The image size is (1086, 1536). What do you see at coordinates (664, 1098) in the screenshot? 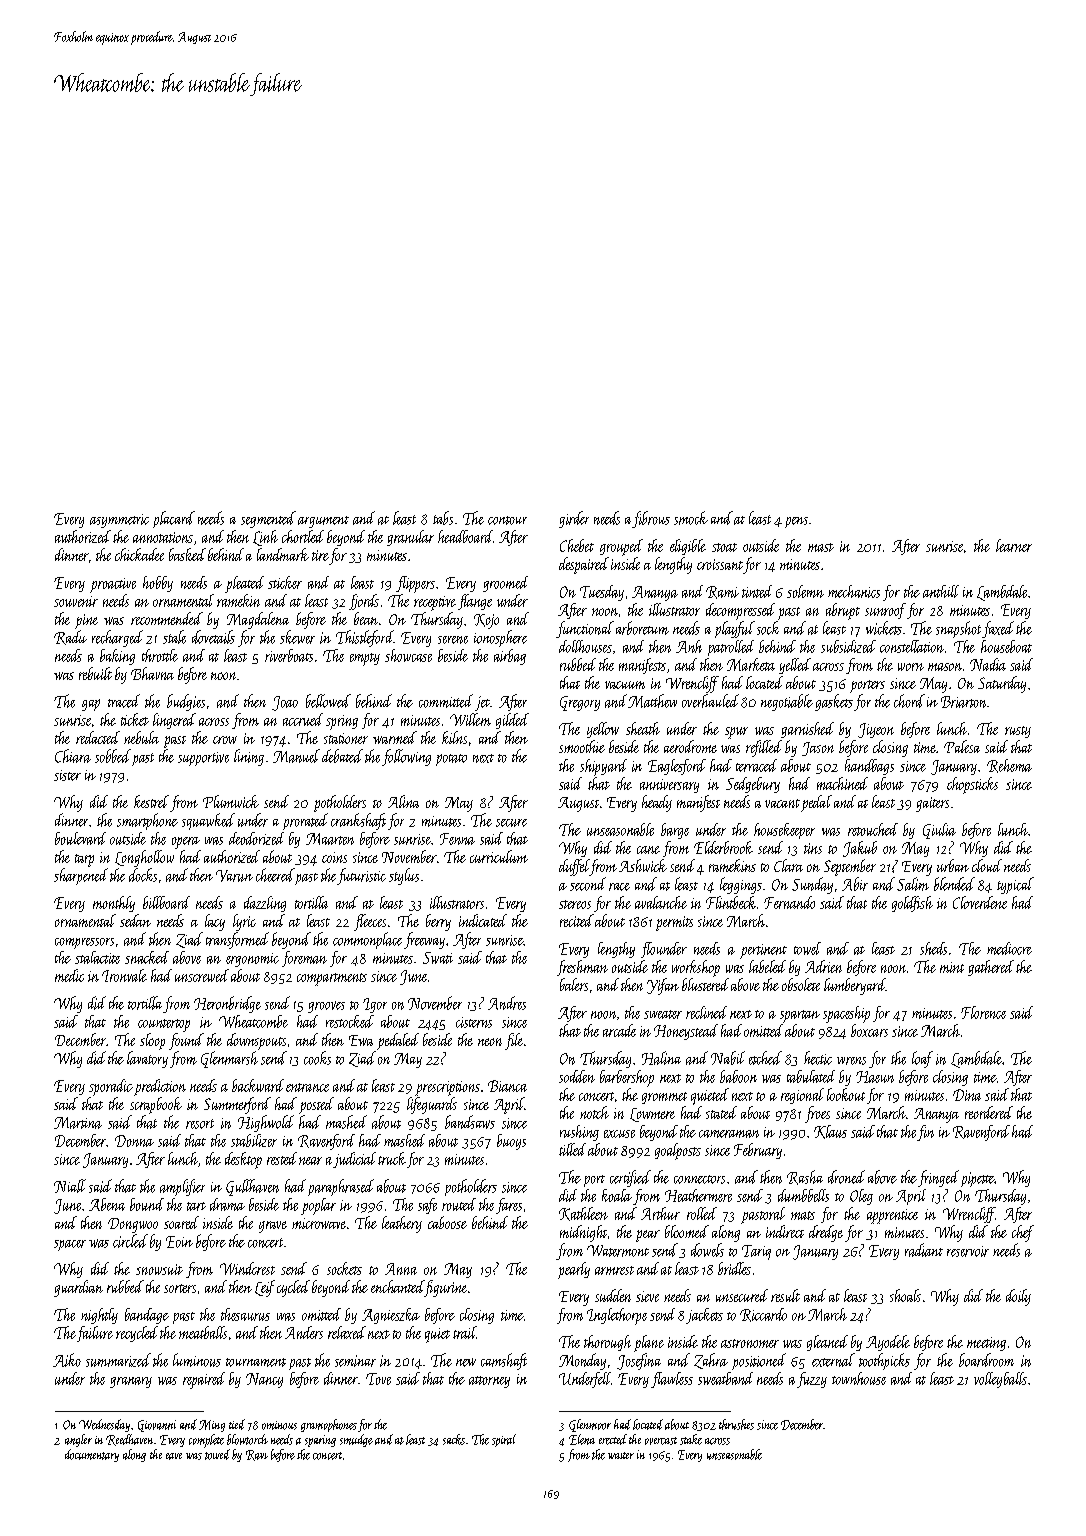
I see `grommet` at bounding box center [664, 1098].
